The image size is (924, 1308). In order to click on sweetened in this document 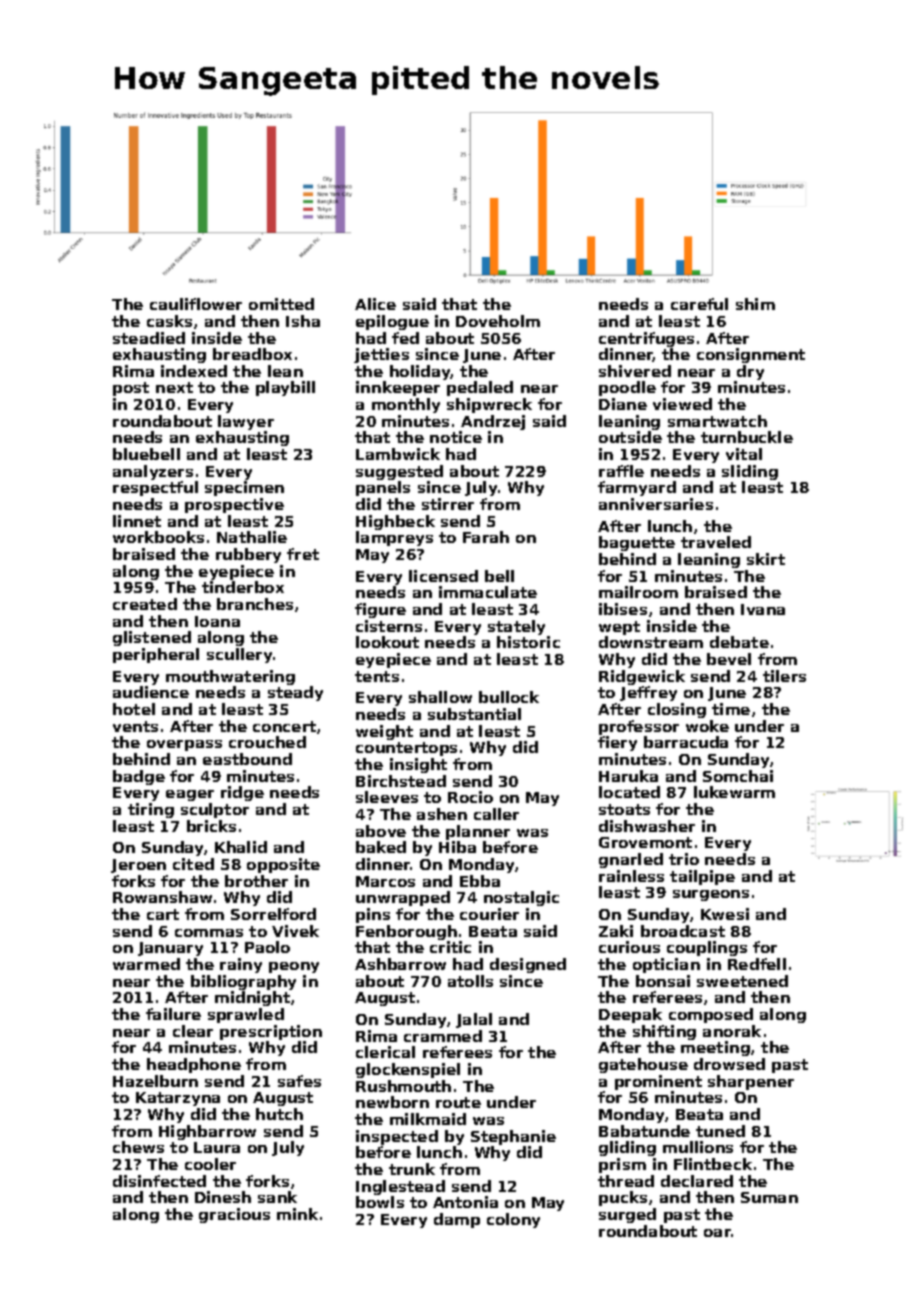, I will do `click(742, 981)`.
